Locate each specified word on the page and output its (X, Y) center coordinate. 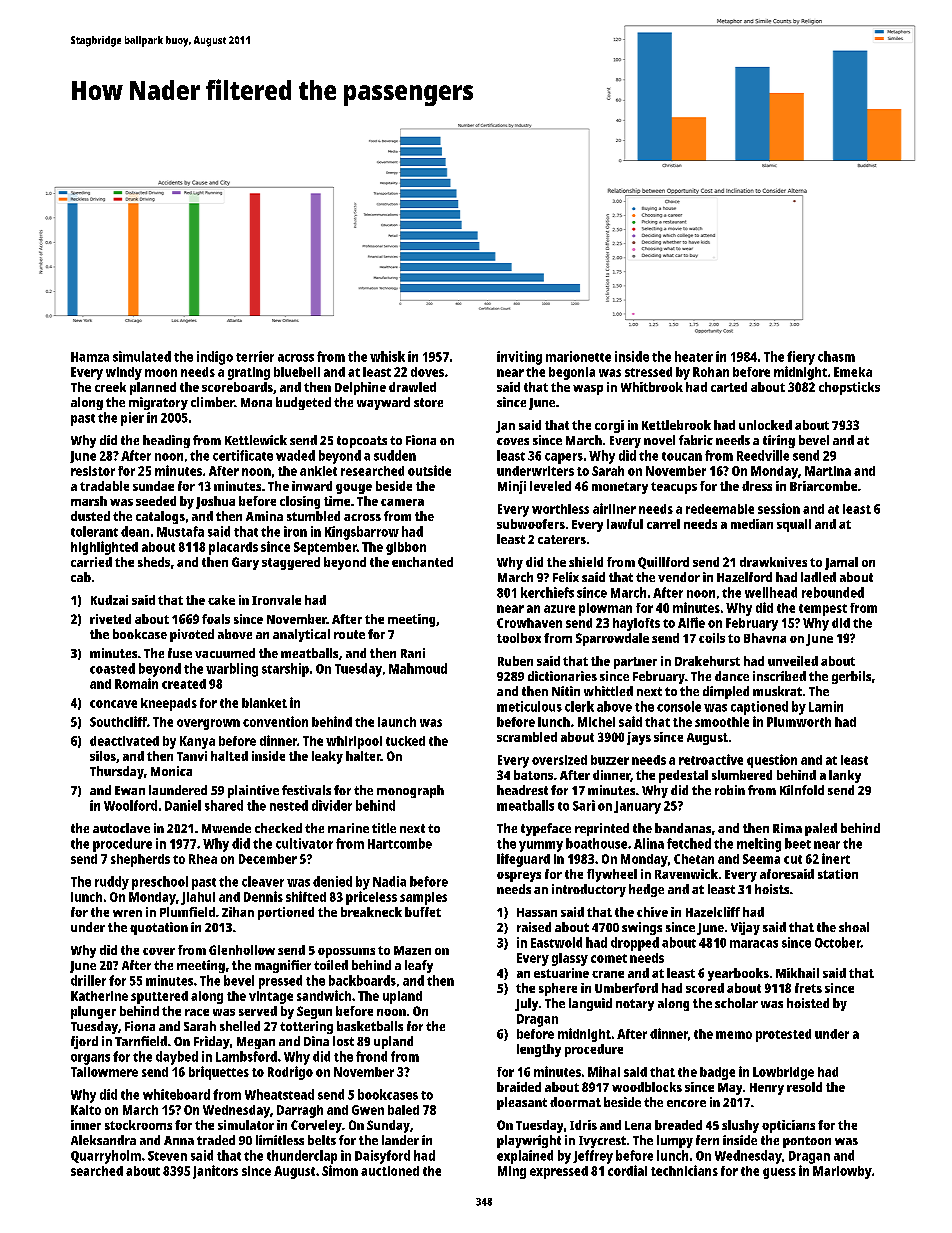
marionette (578, 356)
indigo (215, 358)
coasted (112, 668)
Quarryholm (106, 1157)
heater (694, 356)
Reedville (763, 455)
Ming (512, 1172)
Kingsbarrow (362, 533)
